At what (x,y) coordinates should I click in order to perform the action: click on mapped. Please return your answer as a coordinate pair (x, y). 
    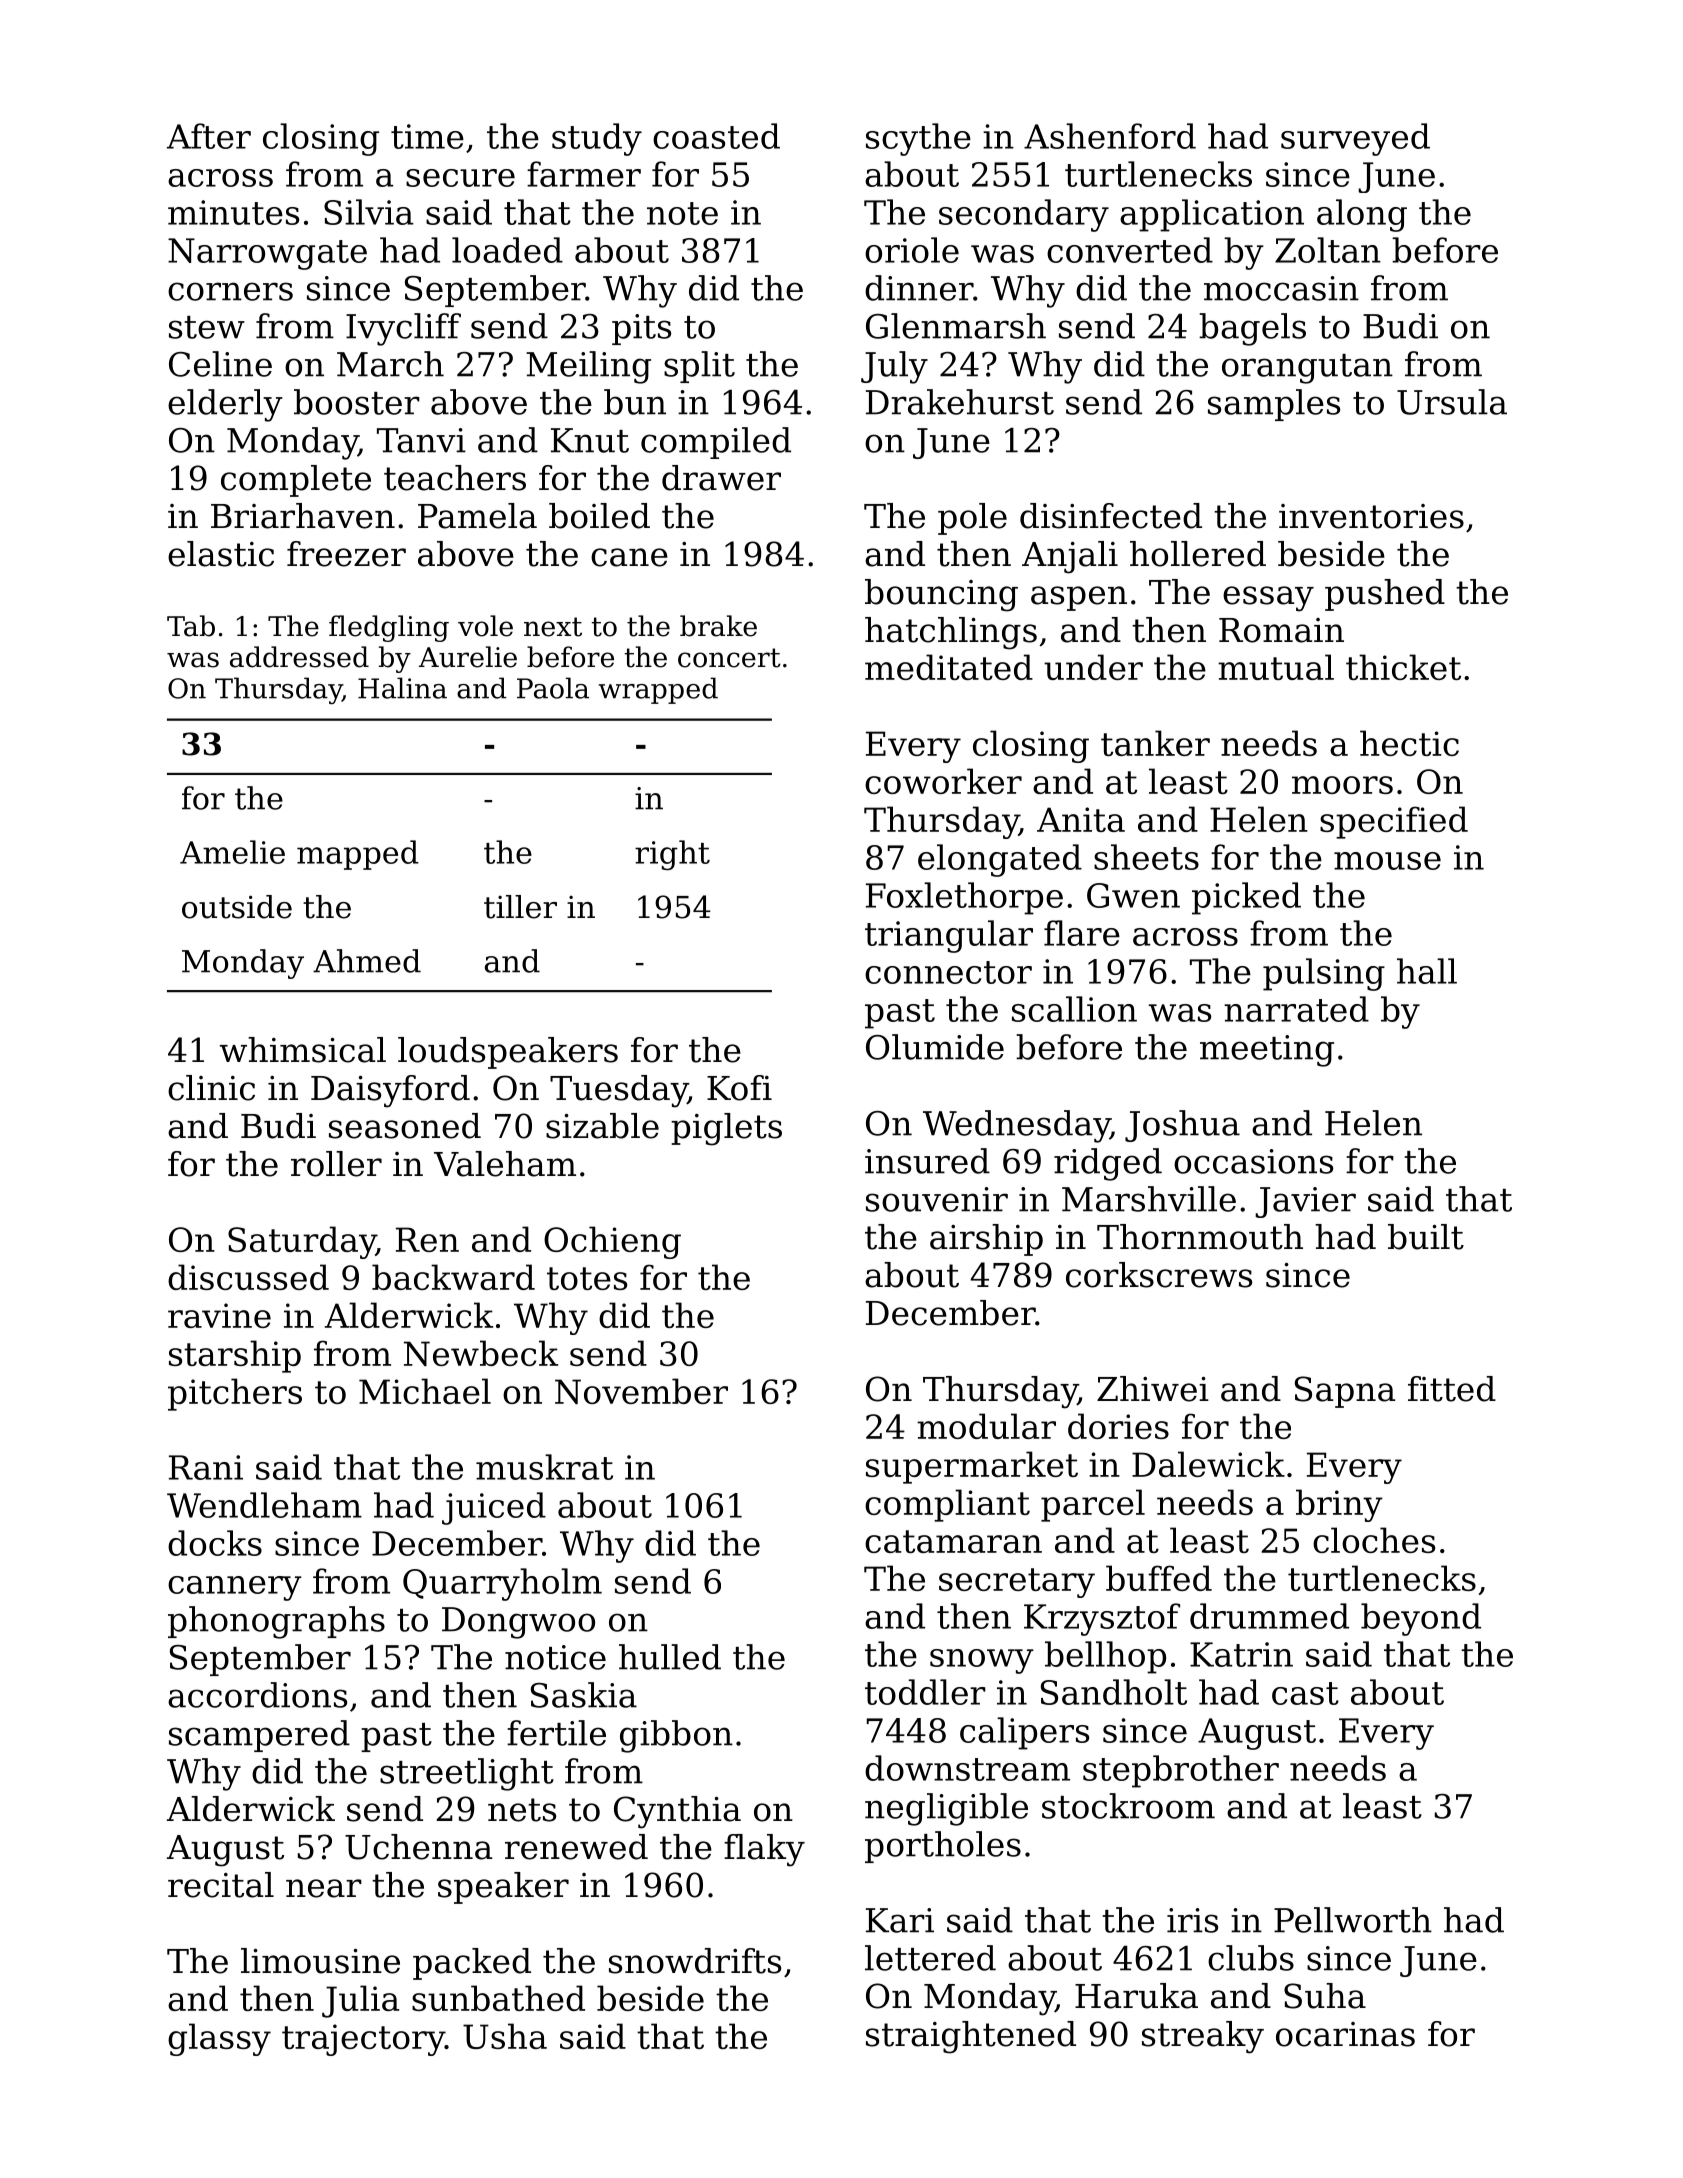
    Looking at the image, I should click on (358, 855).
